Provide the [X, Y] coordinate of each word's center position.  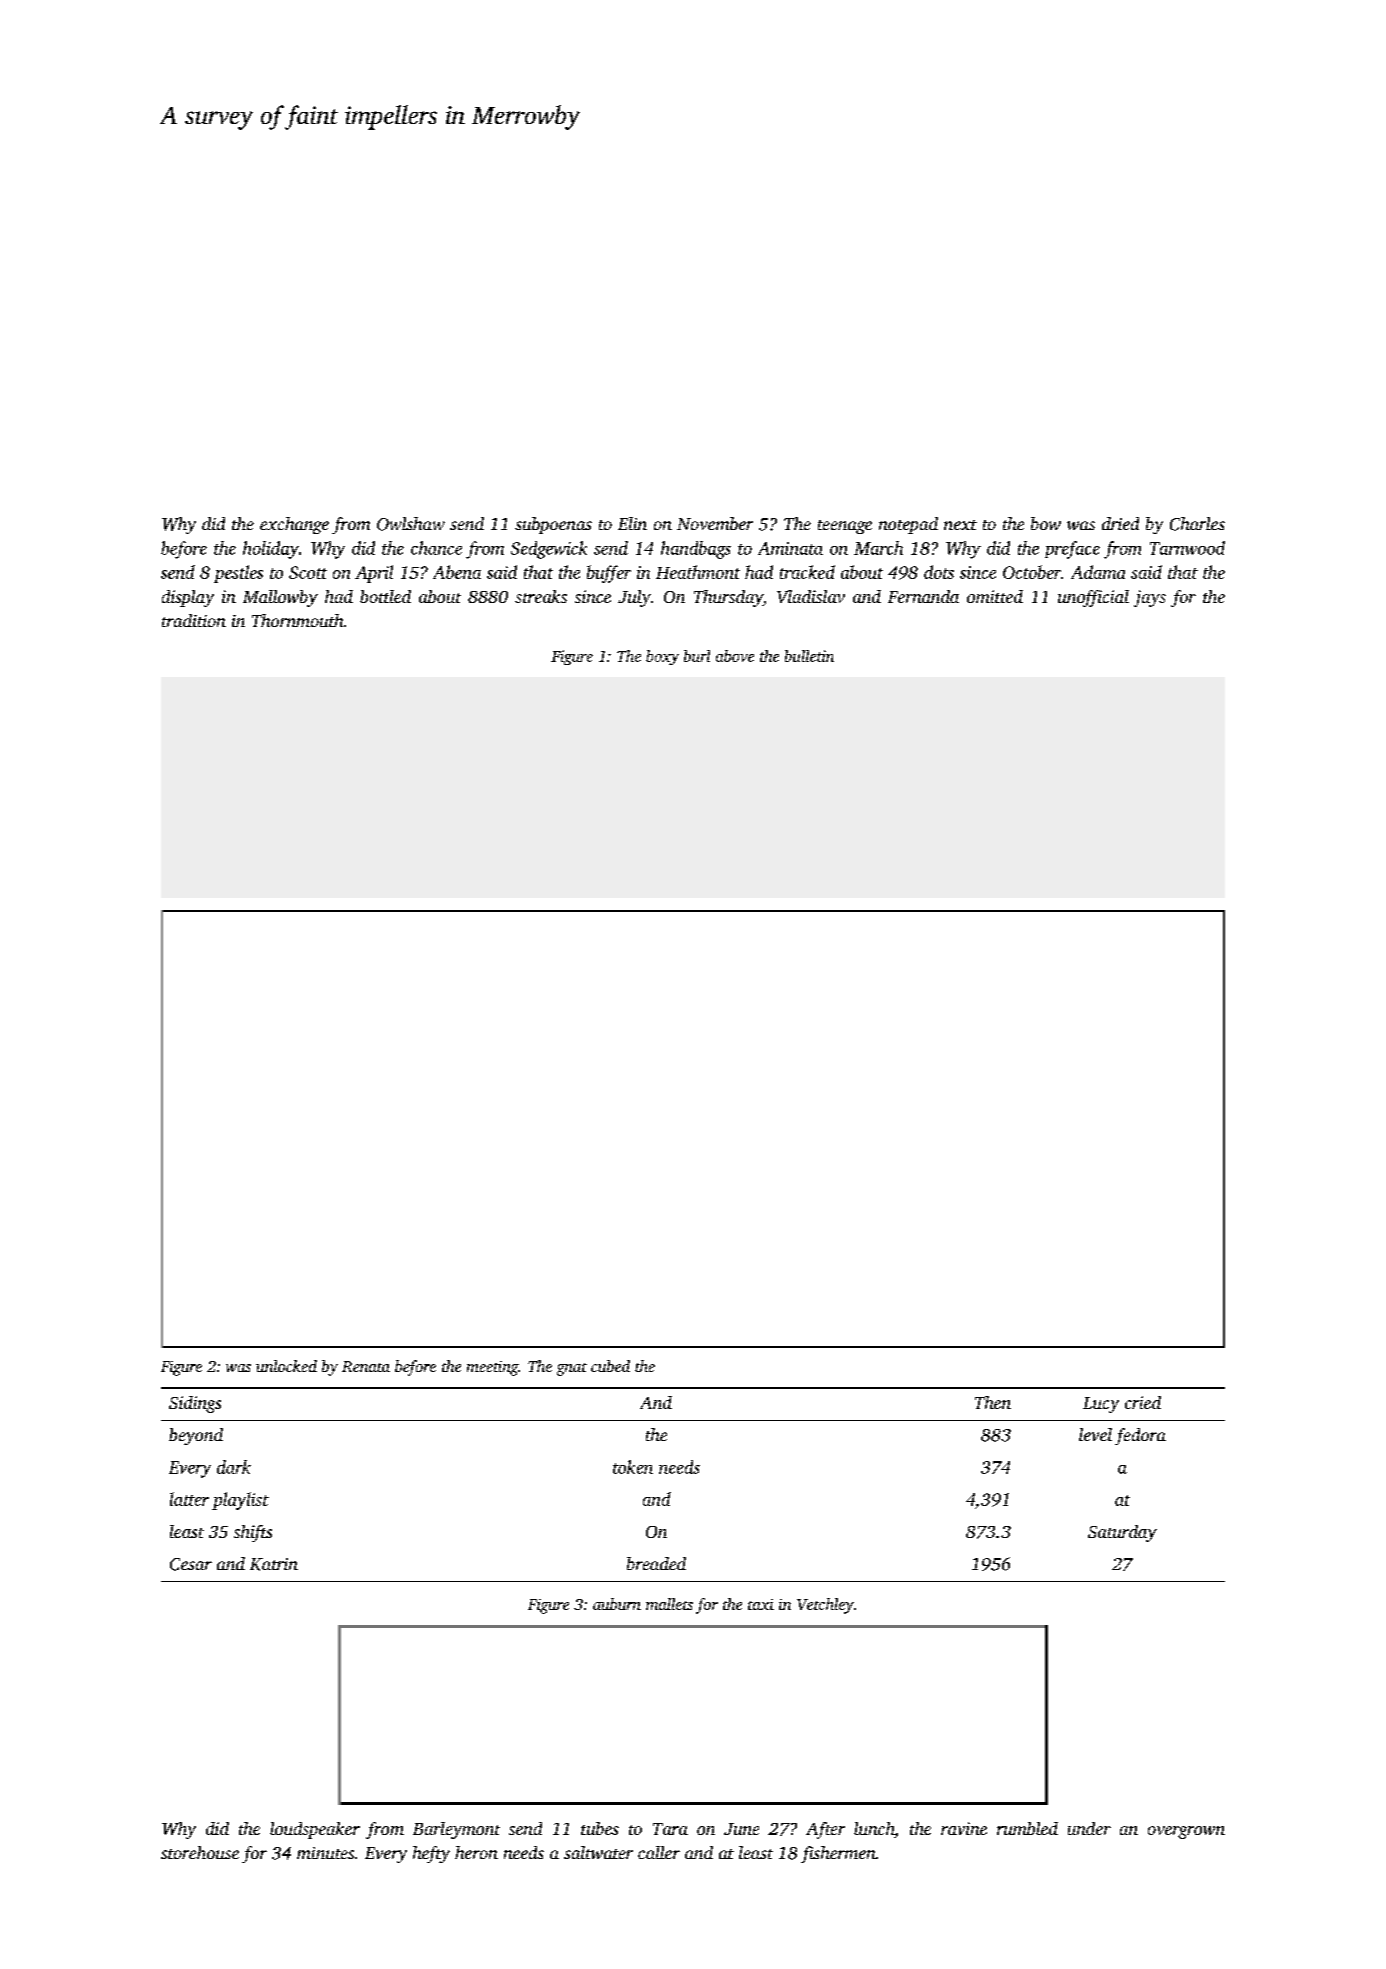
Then [993, 1402]
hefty [431, 1854]
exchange [294, 525]
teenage [845, 527]
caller [659, 1852]
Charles [1197, 524]
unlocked [286, 1366]
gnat [572, 1369]
